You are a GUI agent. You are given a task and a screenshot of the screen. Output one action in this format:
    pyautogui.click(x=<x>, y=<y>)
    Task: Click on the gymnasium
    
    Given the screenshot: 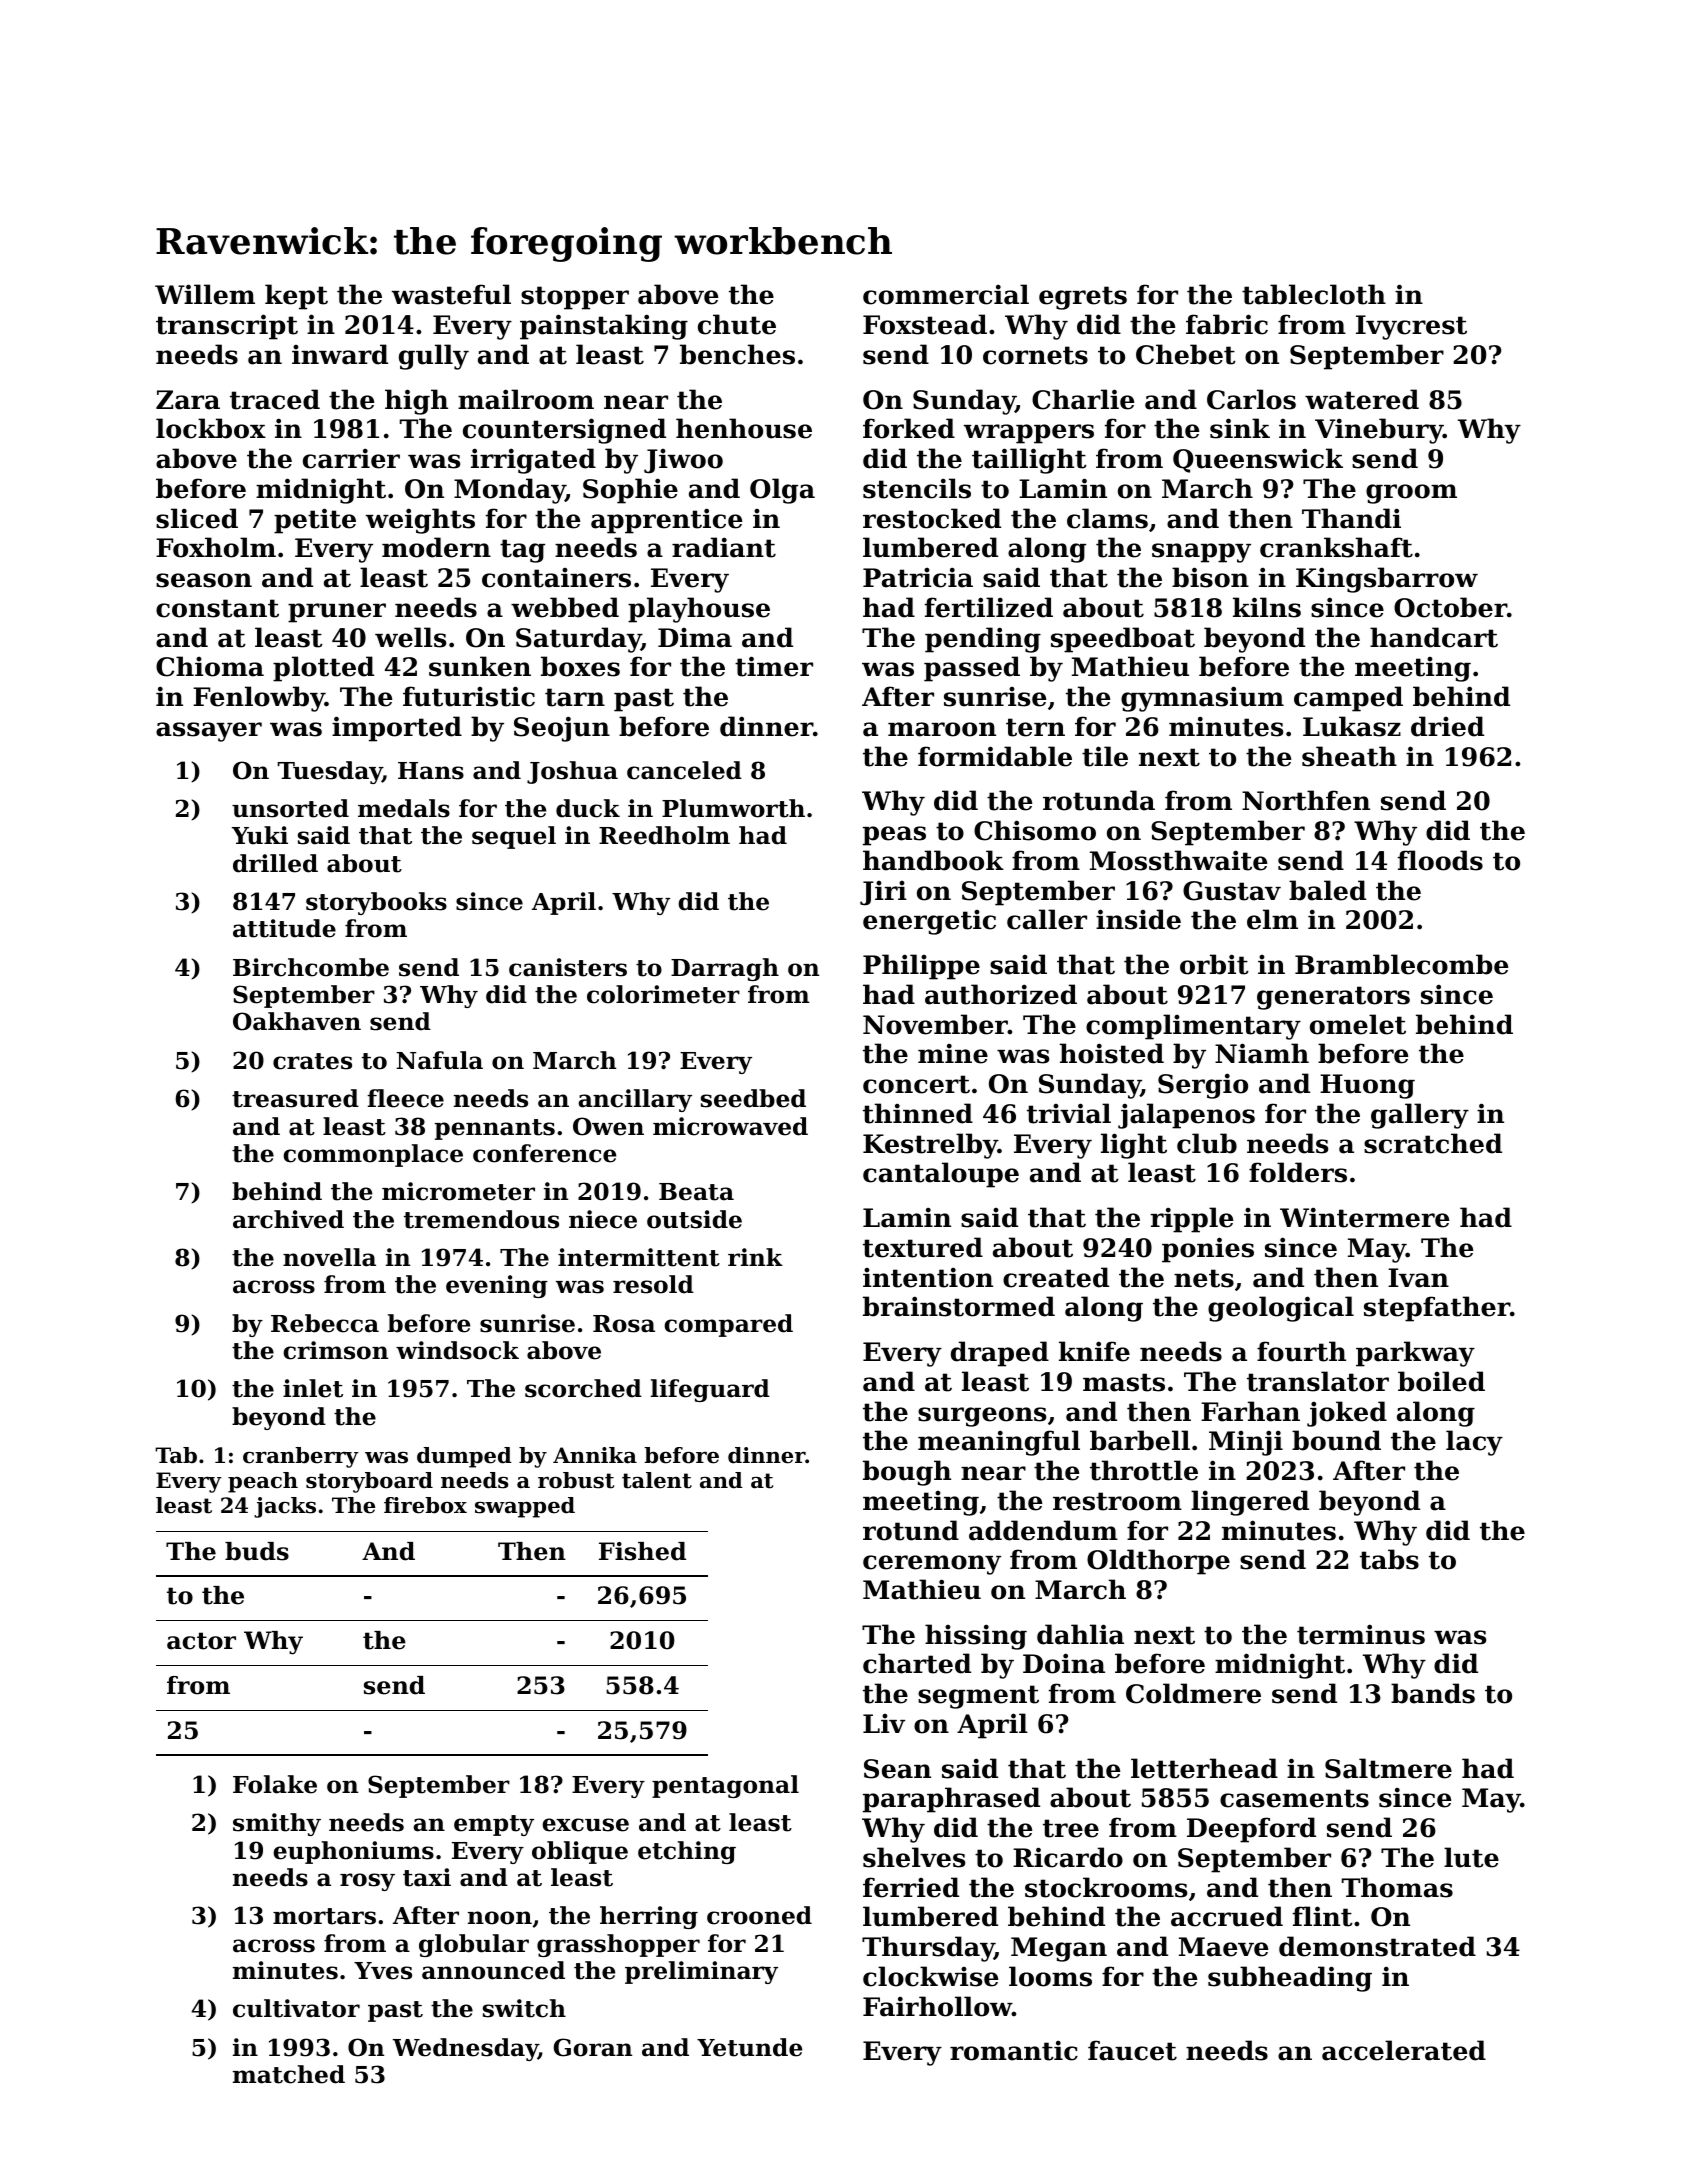 What is the action you would take?
    pyautogui.click(x=1202, y=699)
